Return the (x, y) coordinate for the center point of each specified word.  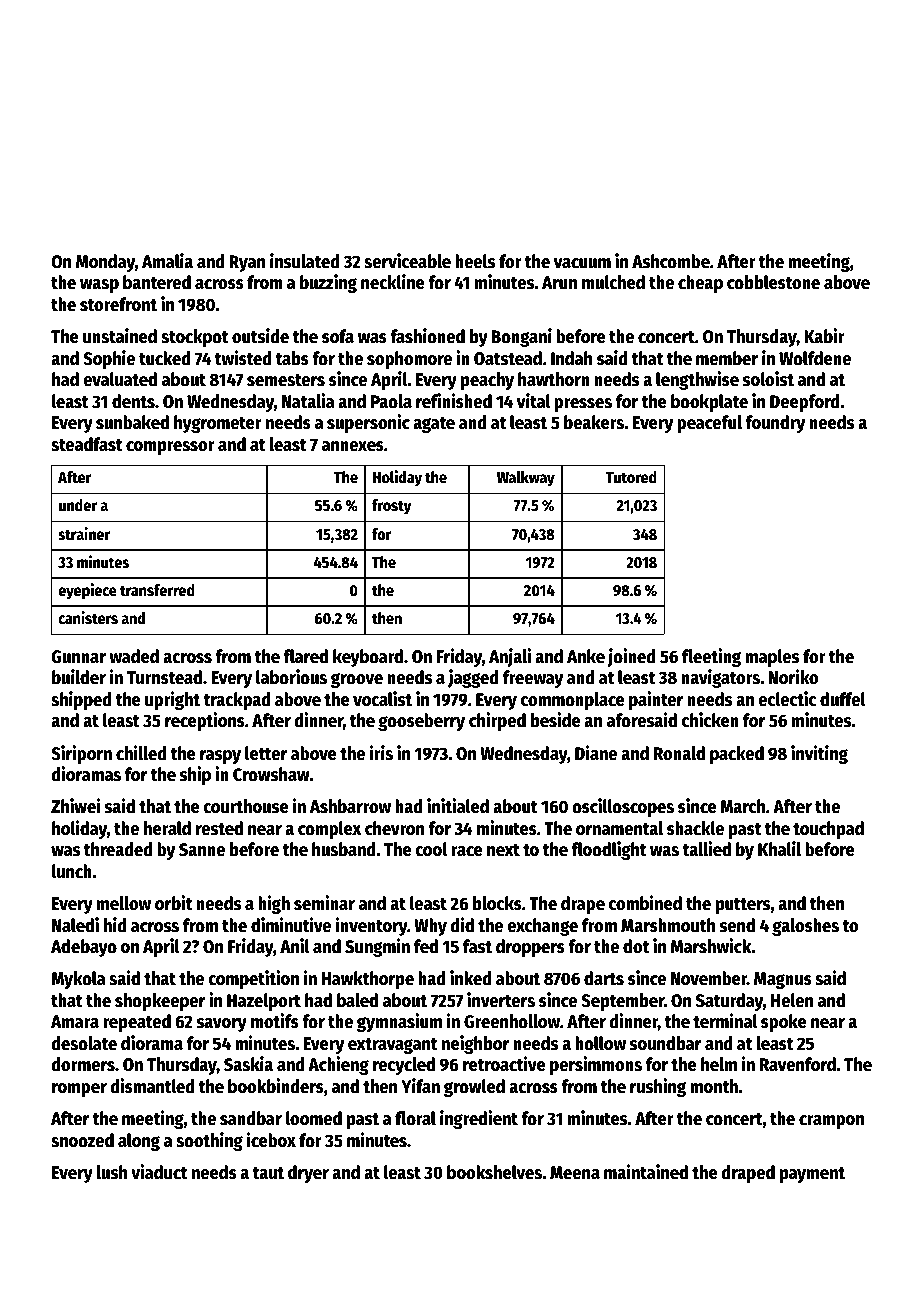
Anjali (510, 657)
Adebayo (84, 948)
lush (111, 1172)
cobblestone (773, 282)
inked (471, 978)
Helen (792, 1000)
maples (772, 658)
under (78, 505)
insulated (305, 261)
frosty (392, 507)
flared (305, 656)
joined (632, 657)
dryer (308, 1174)
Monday (105, 263)
